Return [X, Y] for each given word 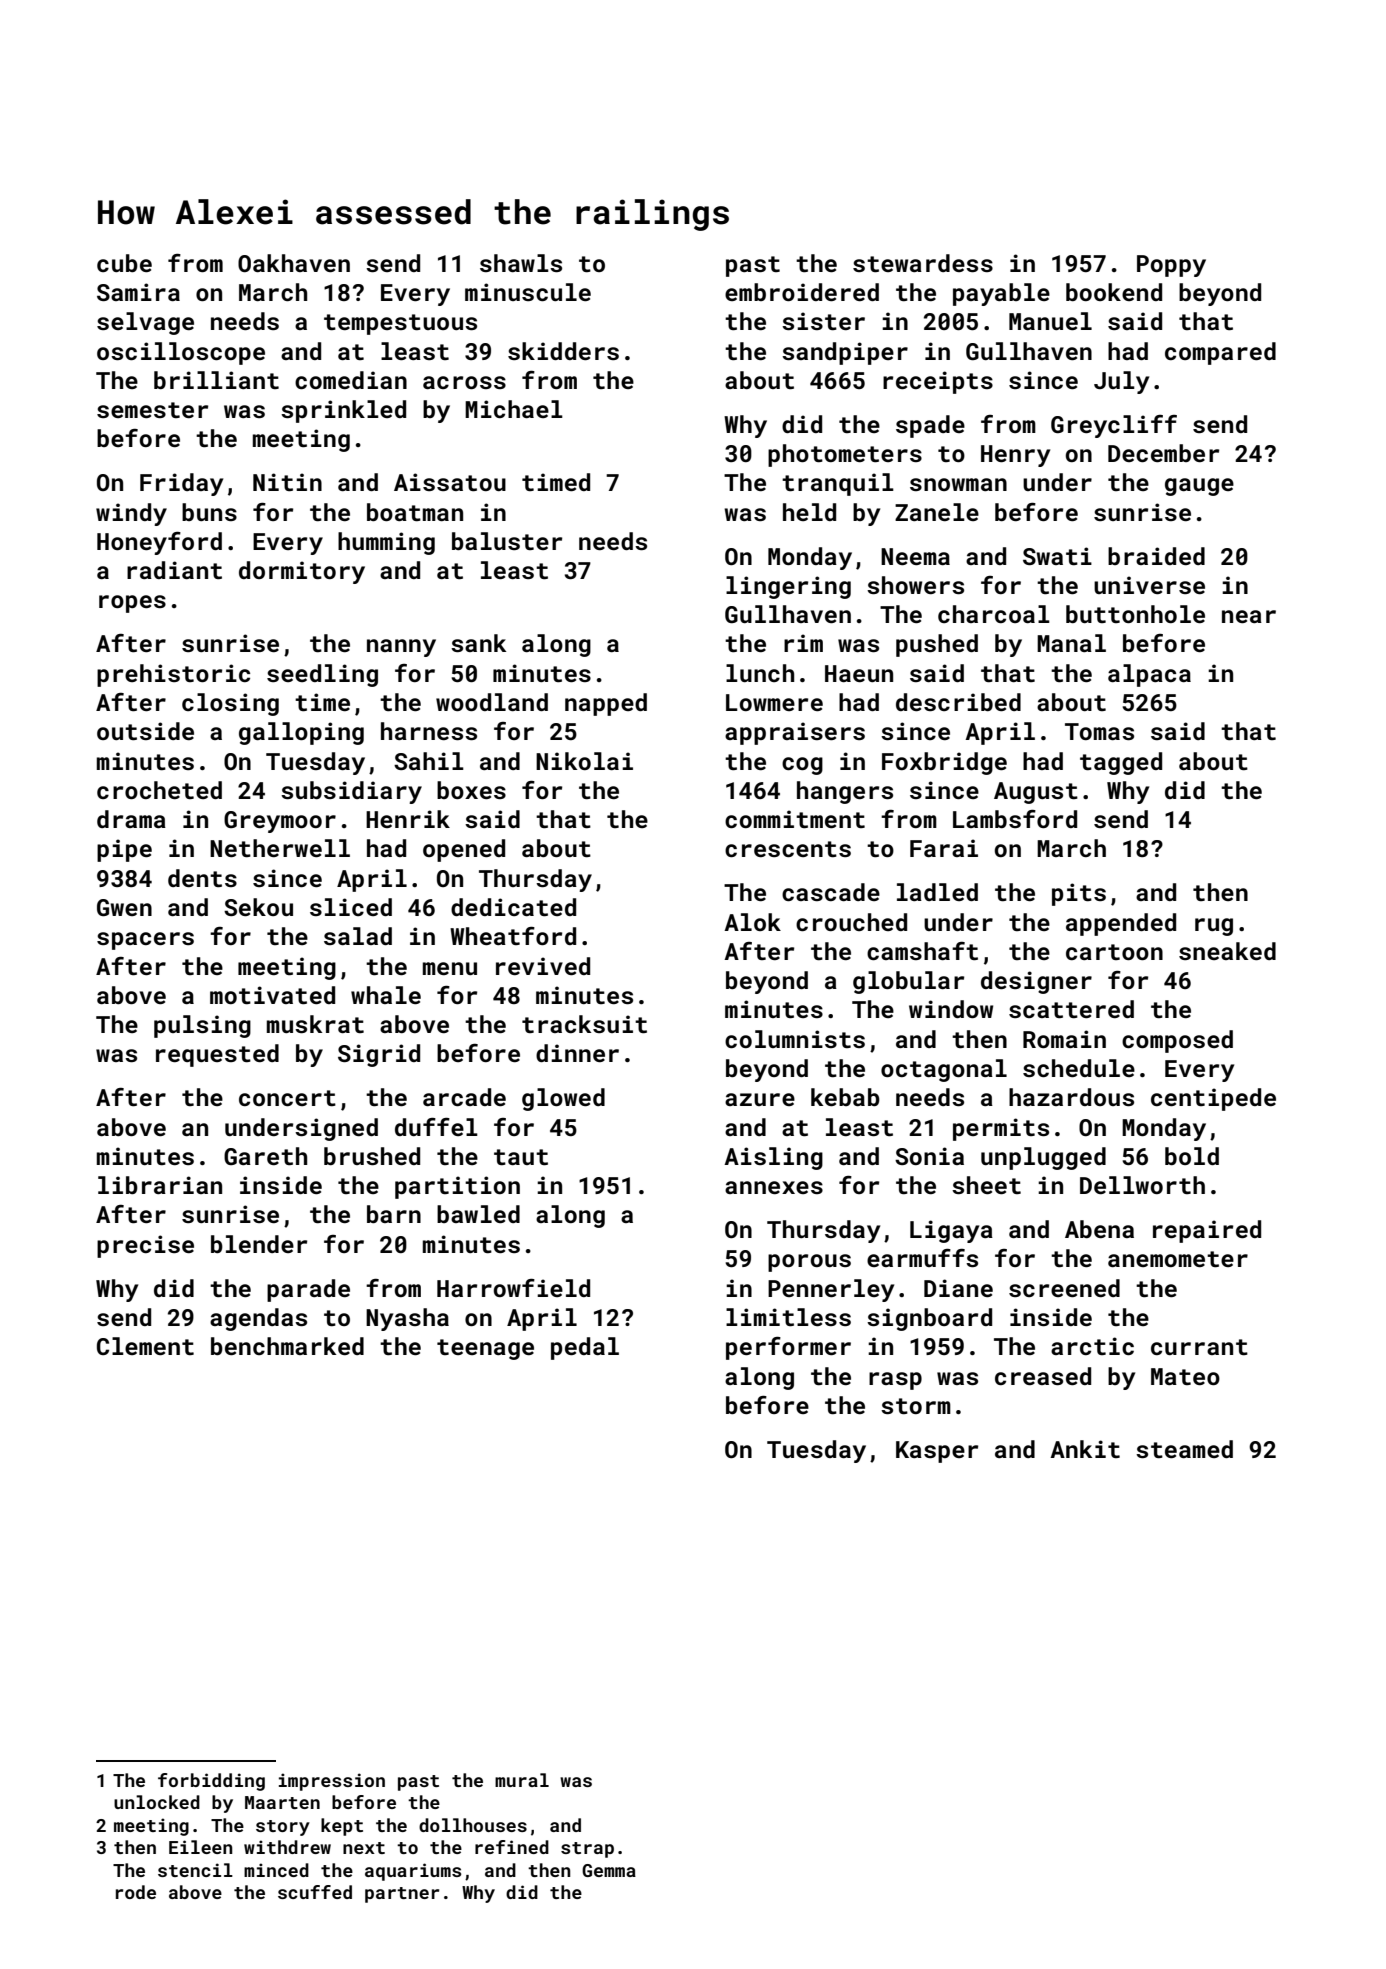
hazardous [1071, 1097]
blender [259, 1244]
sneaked [1227, 951]
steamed [1184, 1449]
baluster [507, 541]
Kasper [937, 1452]
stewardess [923, 263]
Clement [145, 1346]
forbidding [211, 1782]
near [1249, 616]
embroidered [802, 292]
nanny [401, 648]
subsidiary [351, 792]
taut [521, 1157]
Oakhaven [294, 263]
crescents [788, 849]
